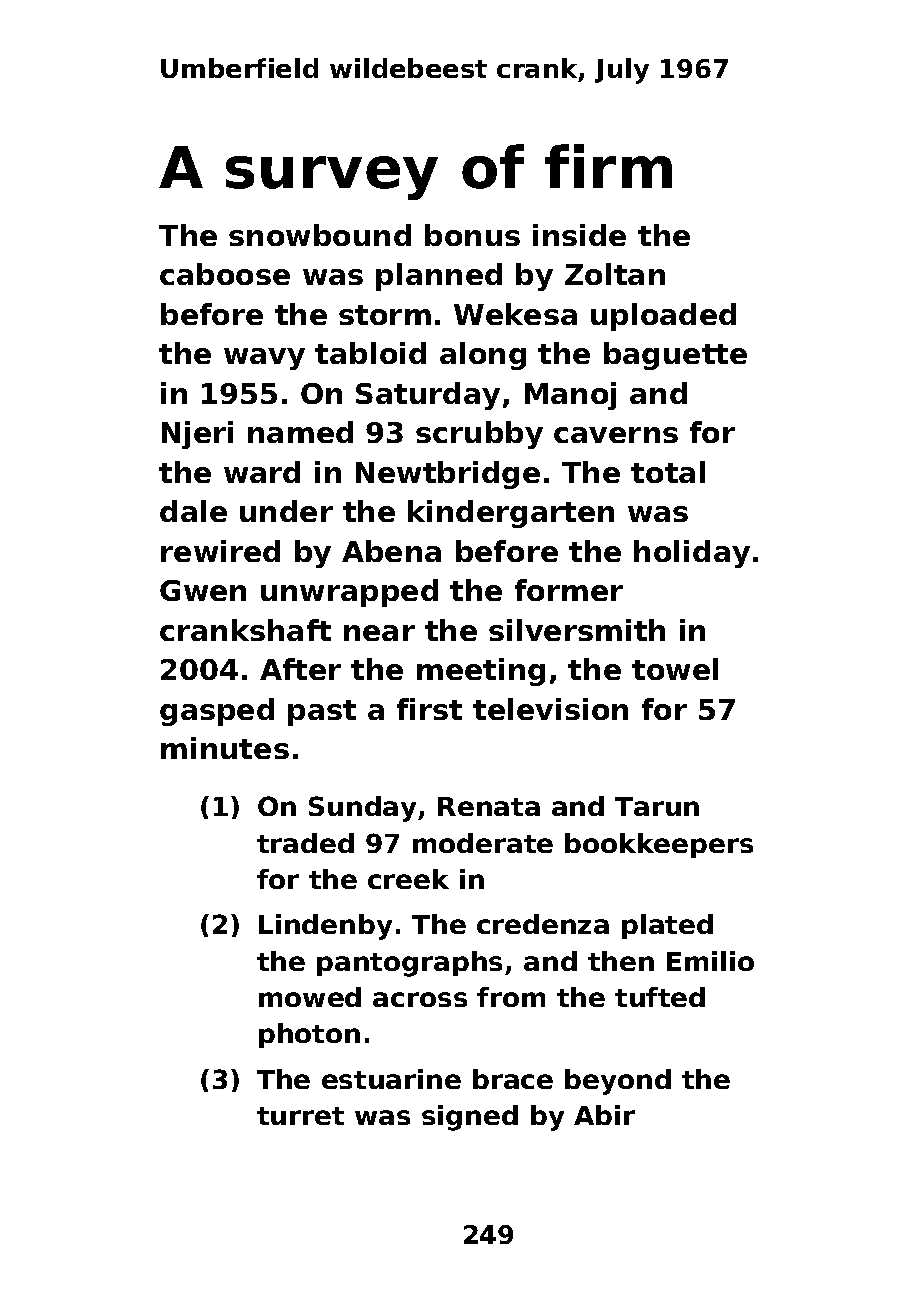 This screenshot has width=924, height=1311. Describe the element at coordinates (472, 235) in the screenshot. I see `bonus` at that location.
